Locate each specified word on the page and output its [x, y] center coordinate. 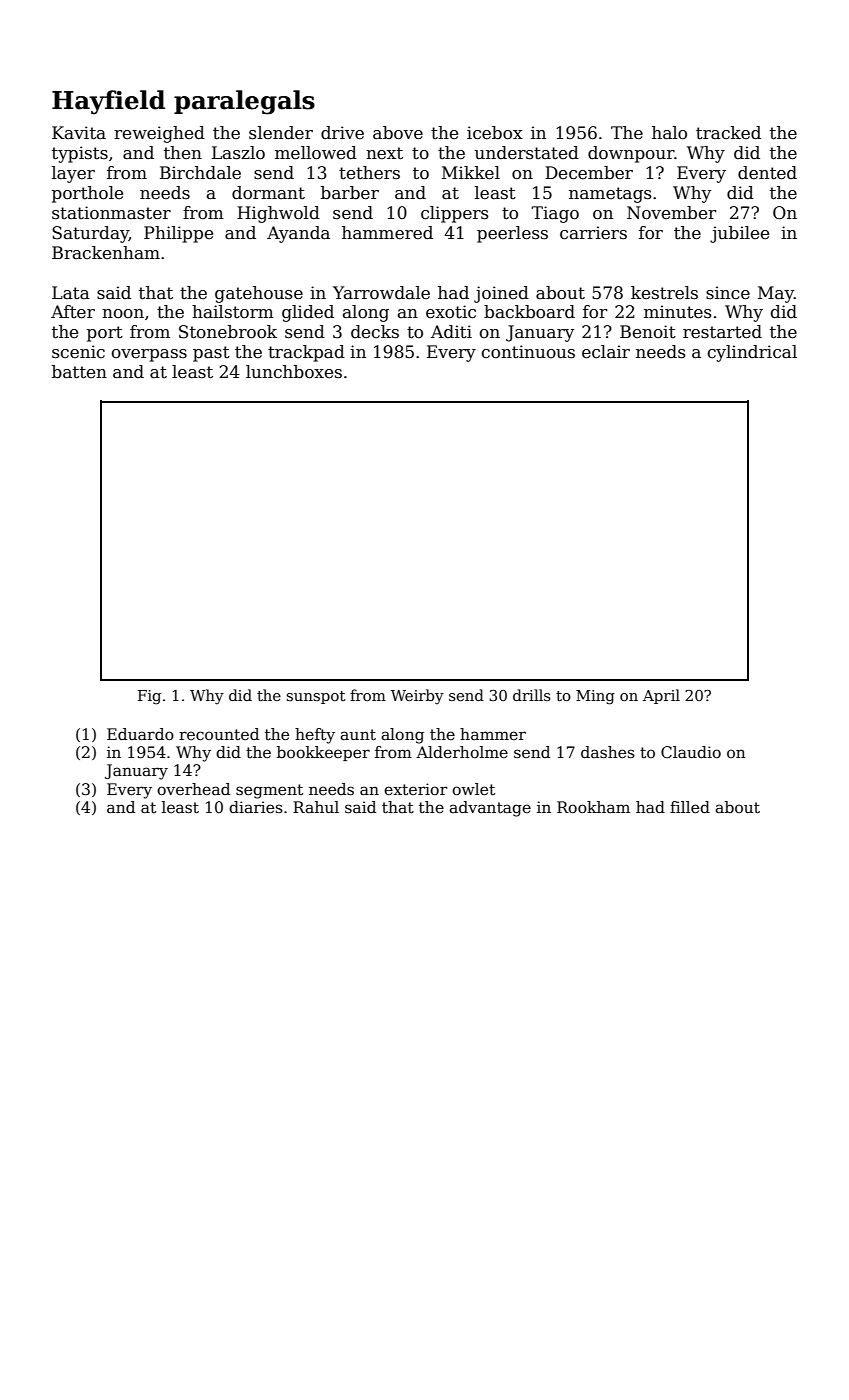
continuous [528, 352]
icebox [495, 133]
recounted [219, 734]
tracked [728, 133]
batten [79, 372]
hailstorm [233, 312]
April [661, 696]
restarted [722, 332]
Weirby [417, 697]
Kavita [79, 133]
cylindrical [752, 353]
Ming [595, 697]
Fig [149, 697]
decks [375, 332]
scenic [78, 352]
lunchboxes [294, 372]
